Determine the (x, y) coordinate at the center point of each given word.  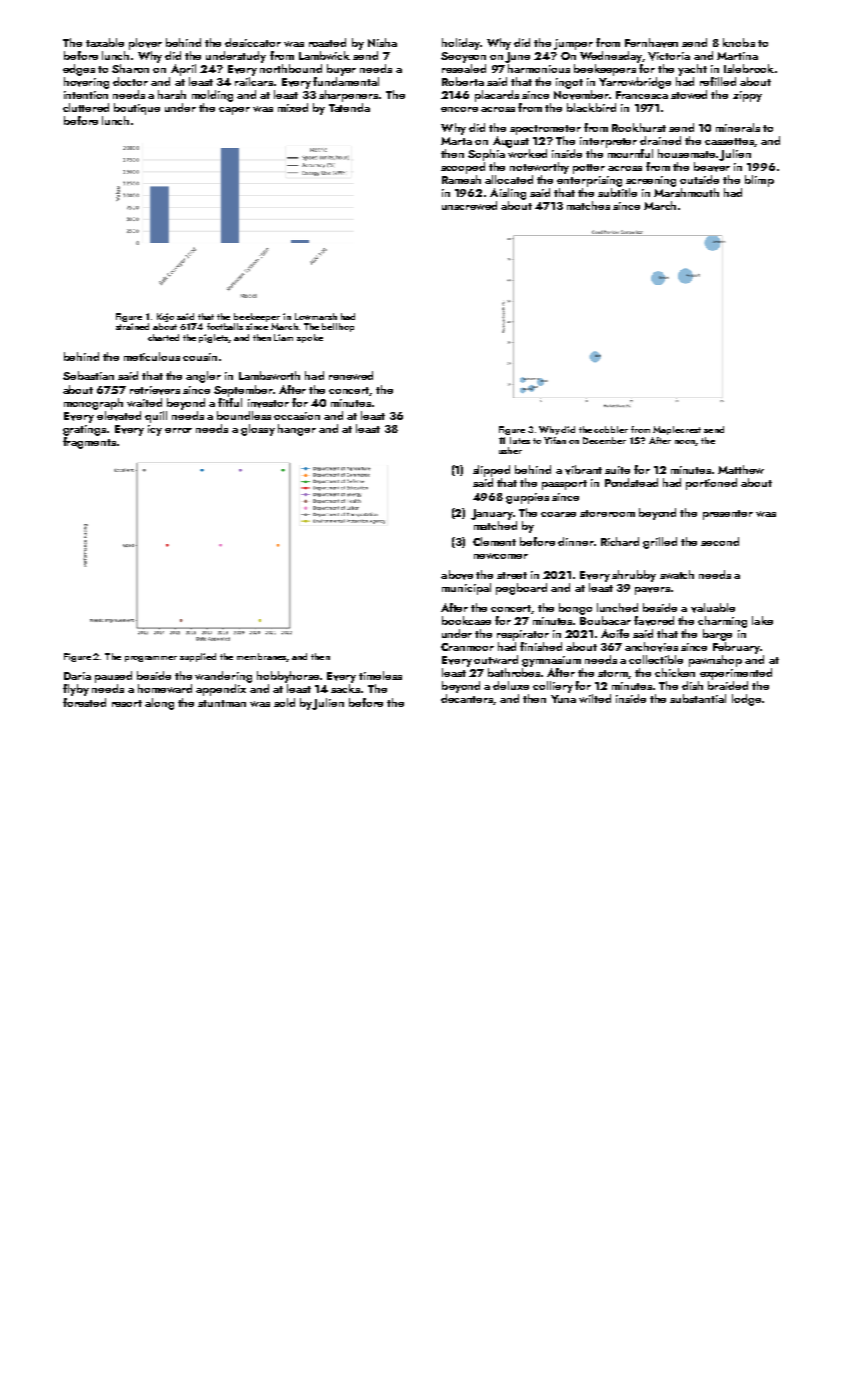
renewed (351, 375)
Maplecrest (677, 430)
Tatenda (349, 107)
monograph (93, 404)
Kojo (165, 317)
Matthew (741, 469)
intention (86, 95)
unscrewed (469, 205)
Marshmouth (686, 192)
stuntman (222, 703)
